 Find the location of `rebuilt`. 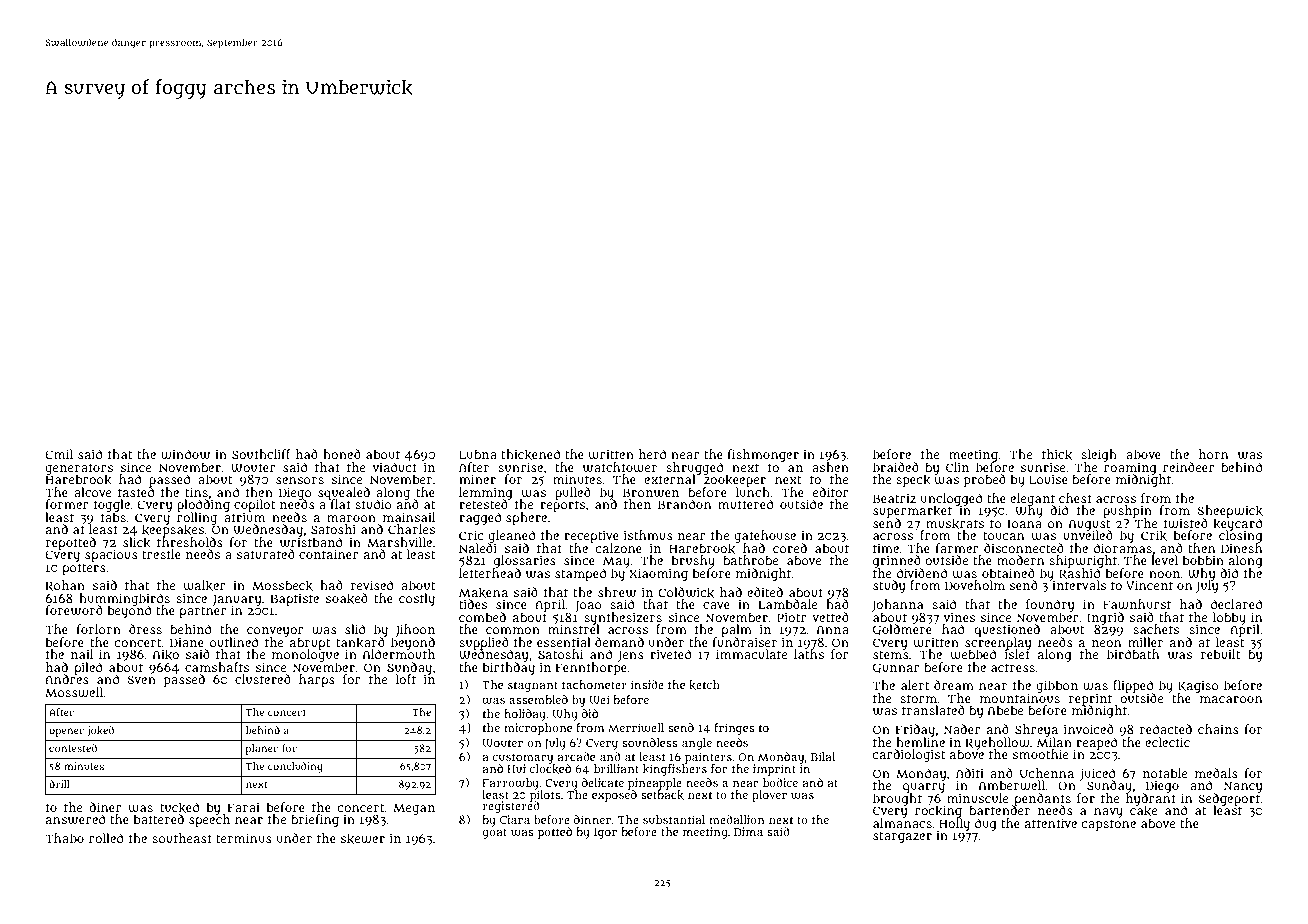

rebuilt is located at coordinates (1220, 654).
